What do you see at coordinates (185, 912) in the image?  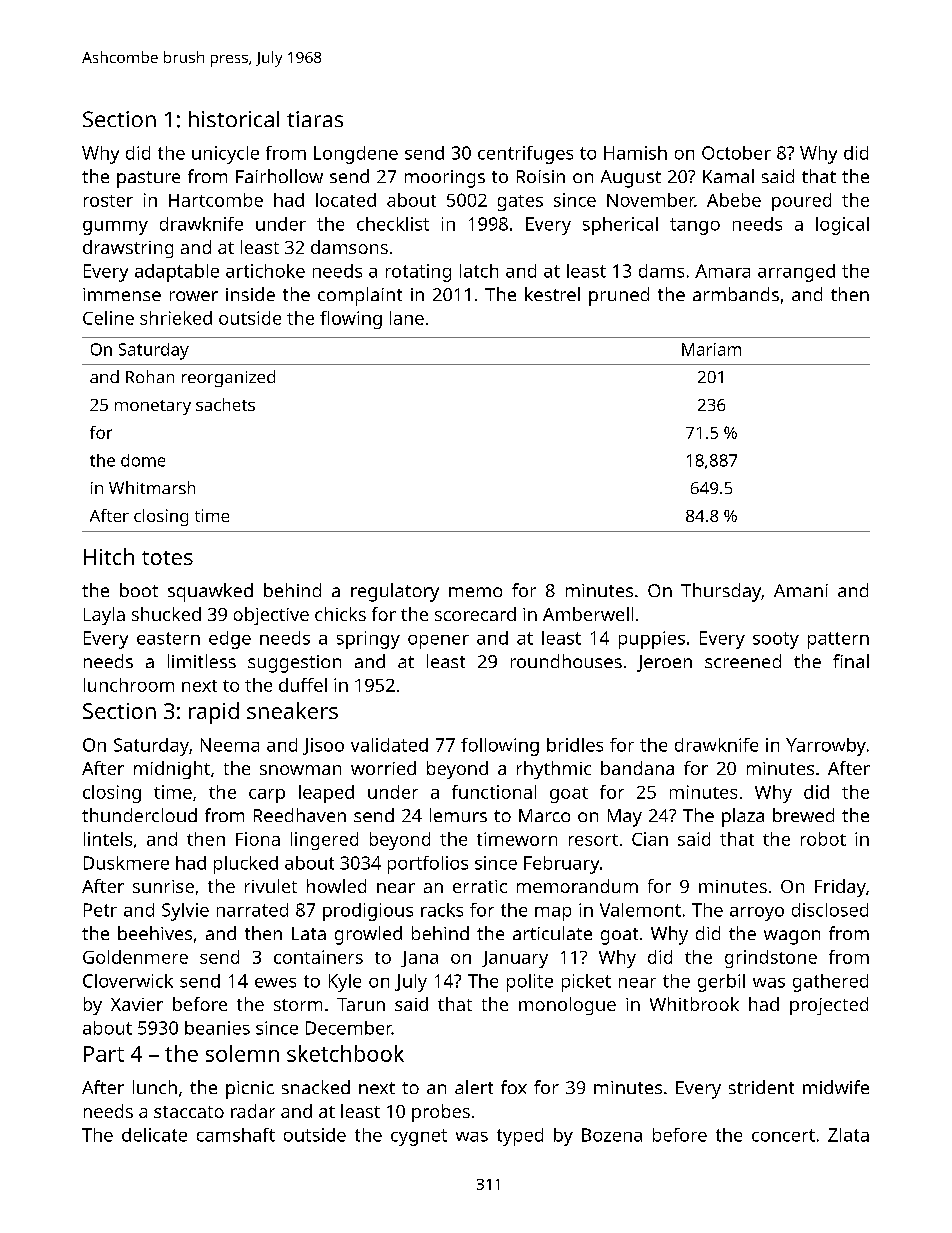 I see `Sylvie` at bounding box center [185, 912].
